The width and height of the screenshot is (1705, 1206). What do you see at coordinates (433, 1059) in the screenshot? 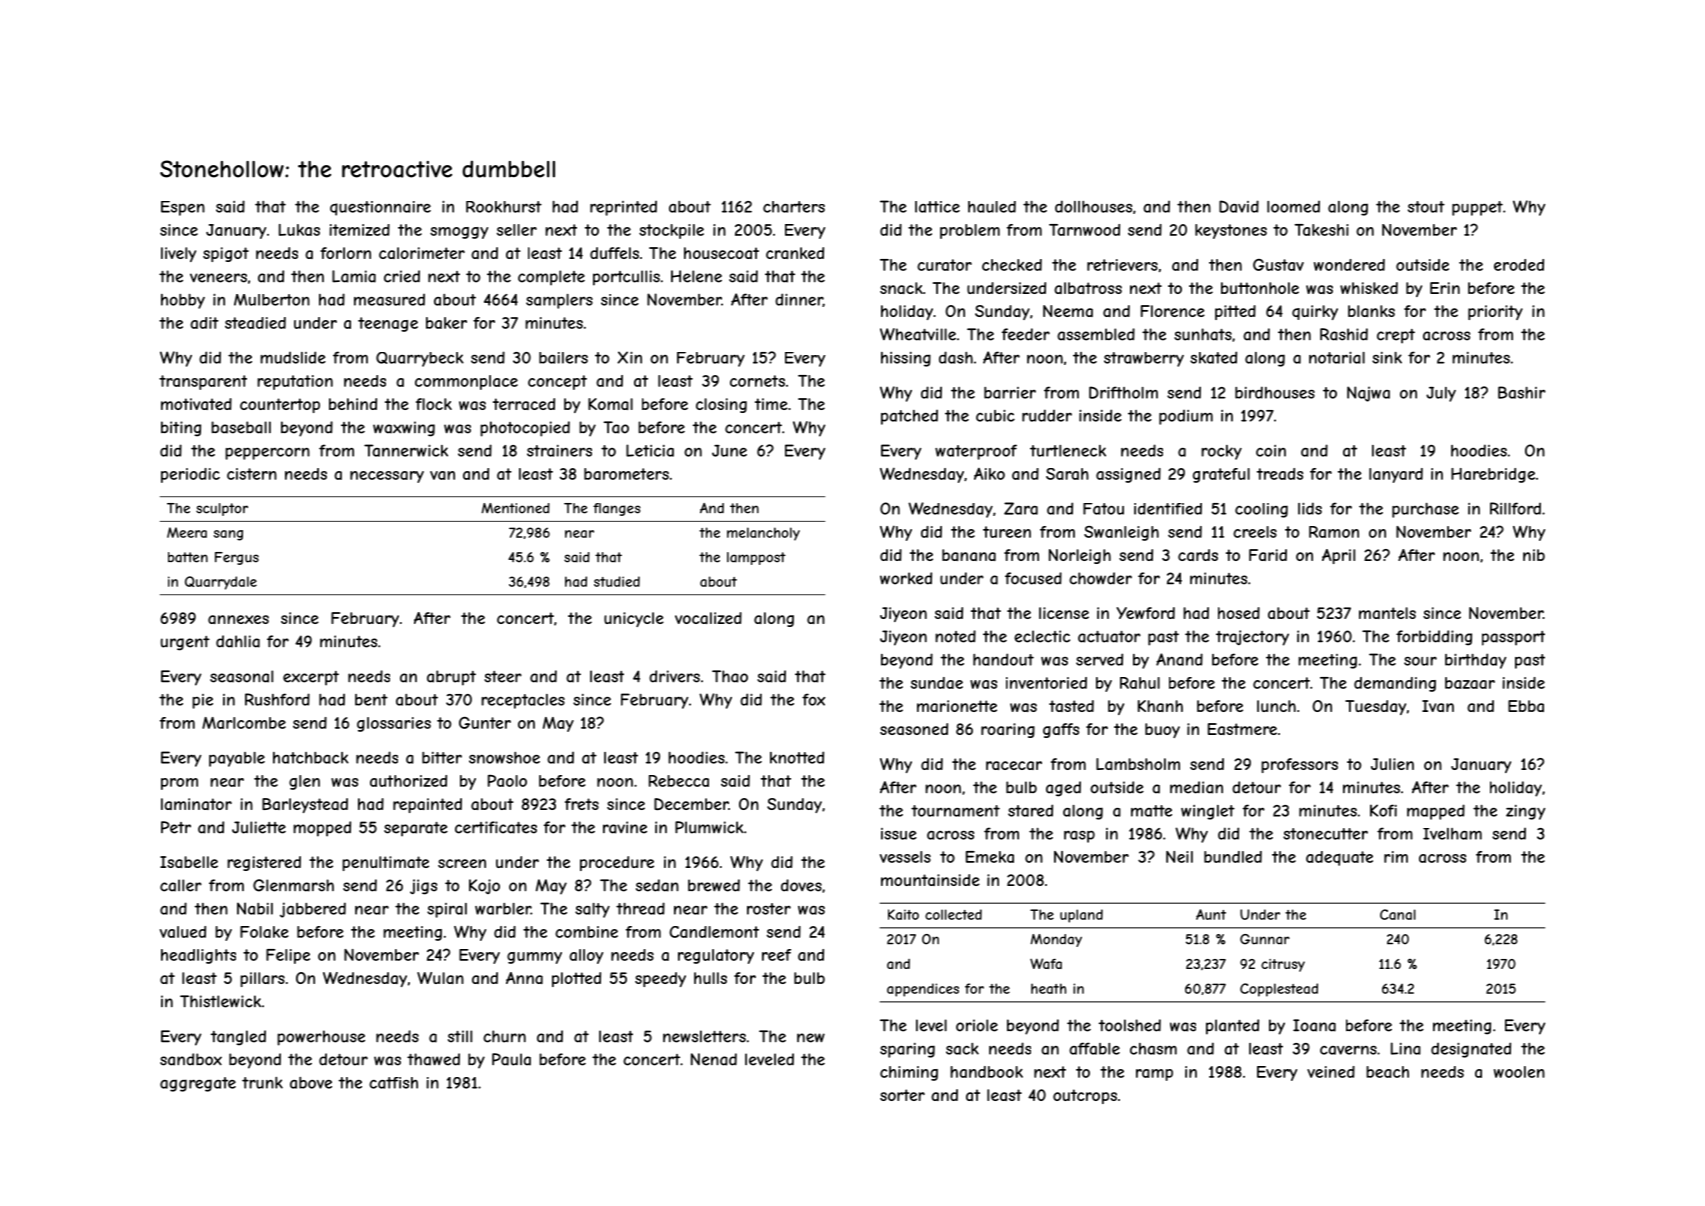
I see `thawed` at bounding box center [433, 1059].
